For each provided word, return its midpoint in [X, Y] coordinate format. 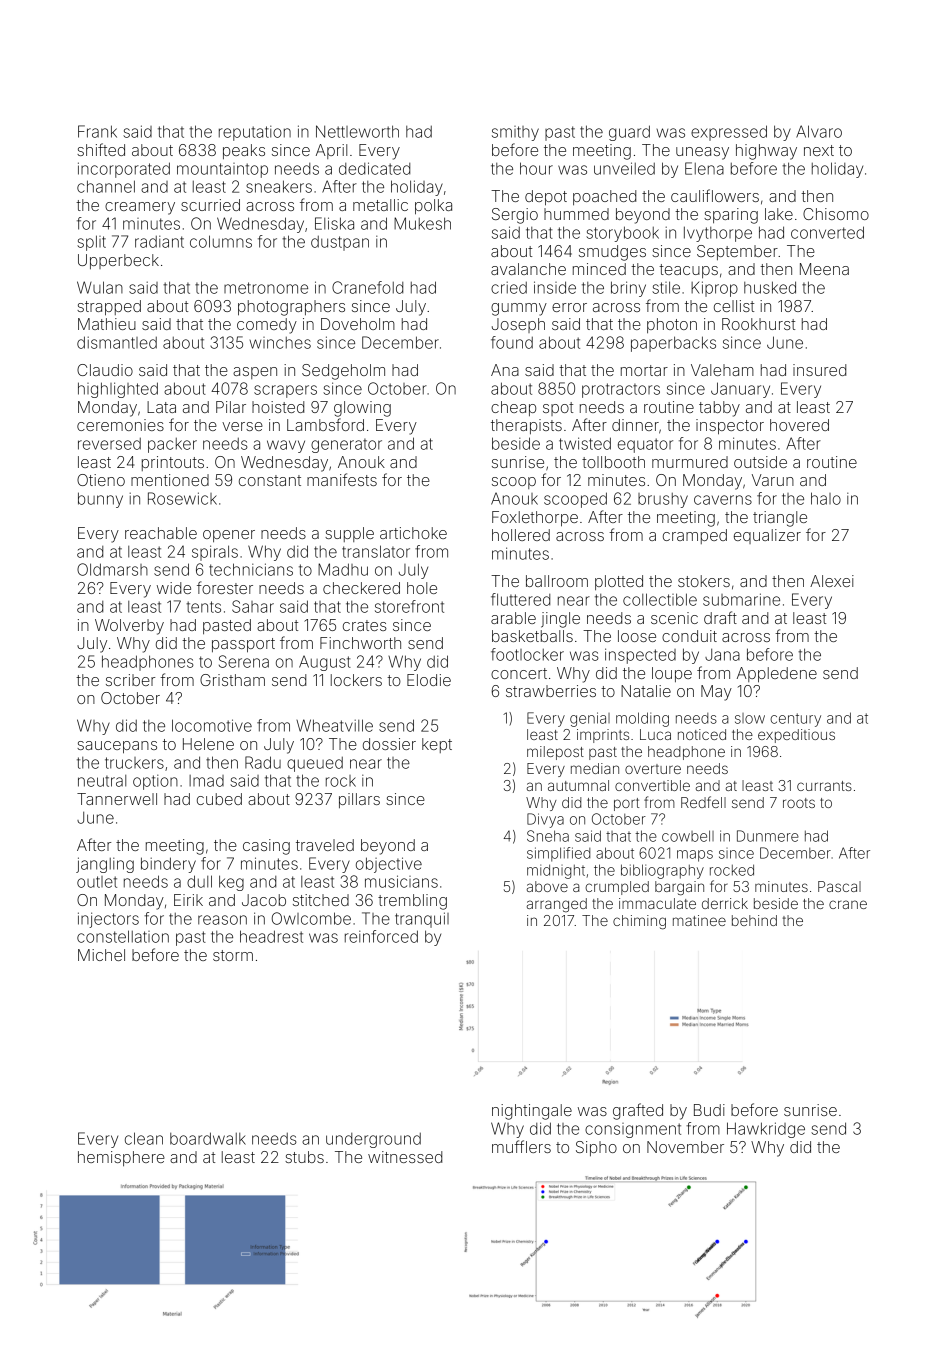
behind [754, 920]
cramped [695, 536]
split [91, 243]
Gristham [232, 680]
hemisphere [121, 1158]
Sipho [596, 1148]
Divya [545, 820]
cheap [513, 408]
